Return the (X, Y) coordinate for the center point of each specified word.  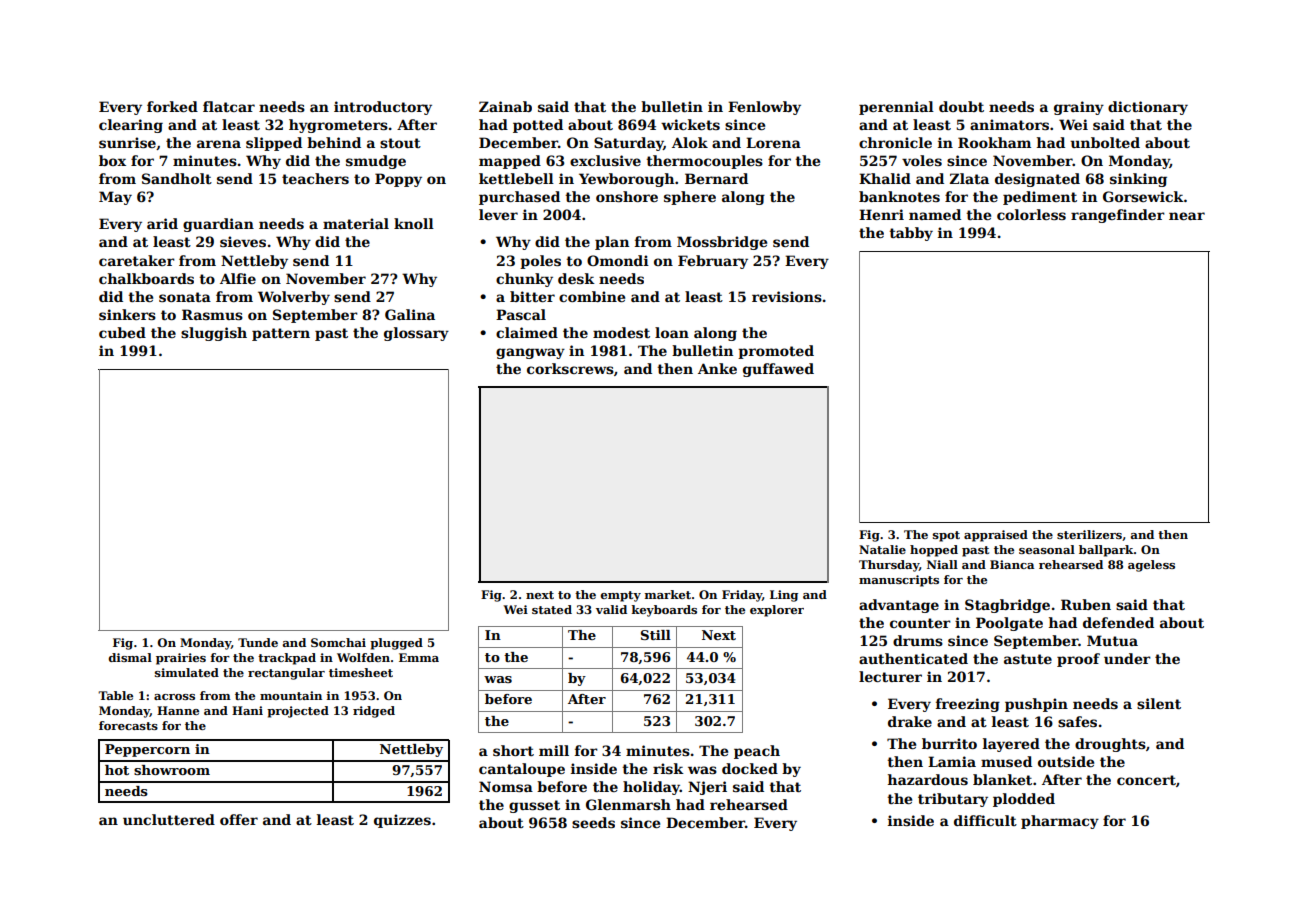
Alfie (238, 278)
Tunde (258, 642)
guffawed (778, 370)
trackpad (287, 659)
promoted (776, 352)
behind (334, 142)
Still (656, 635)
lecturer (890, 676)
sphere (690, 198)
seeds (593, 822)
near (1187, 216)
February (713, 262)
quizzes (402, 821)
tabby (911, 234)
